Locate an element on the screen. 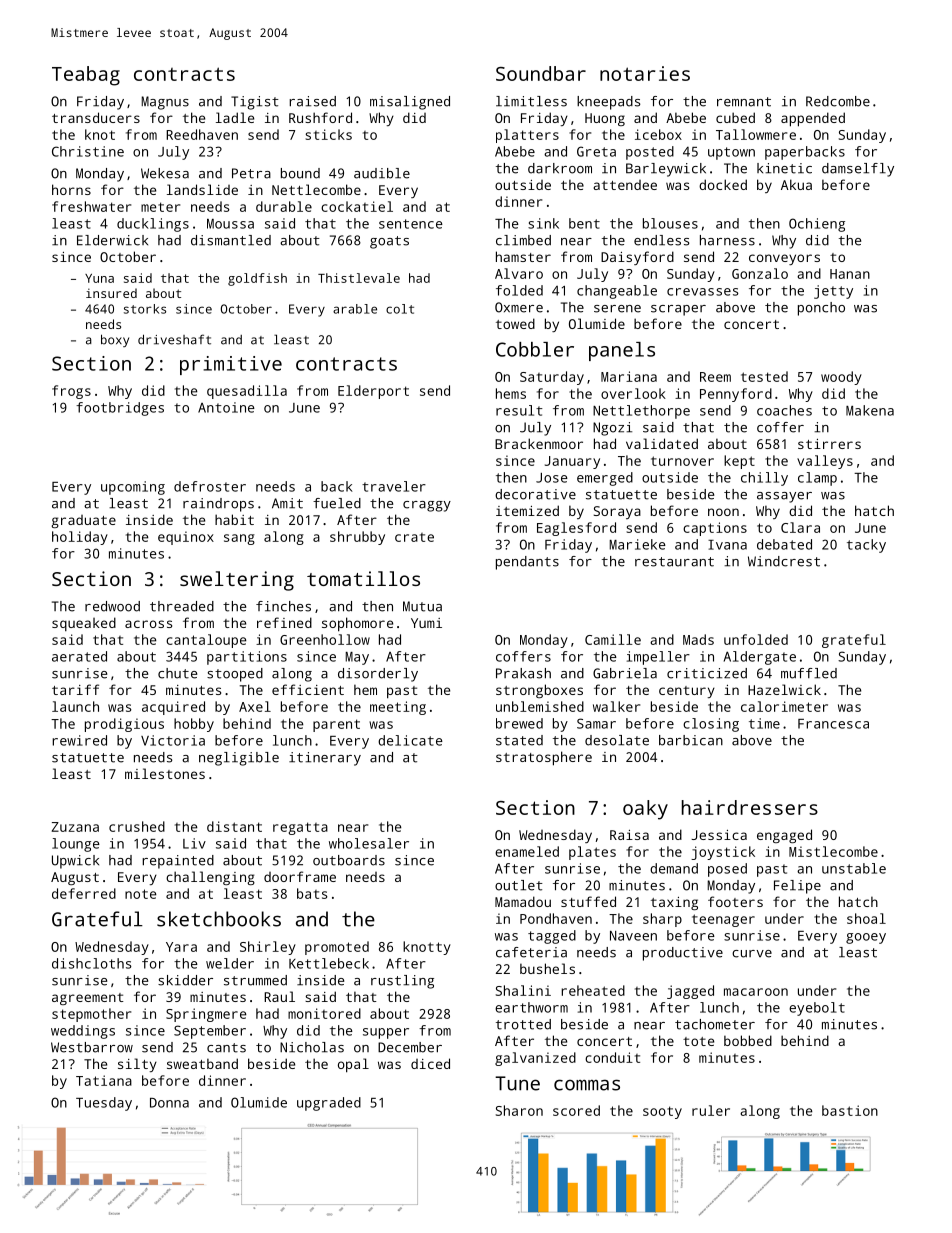  conduit is located at coordinates (612, 1057).
